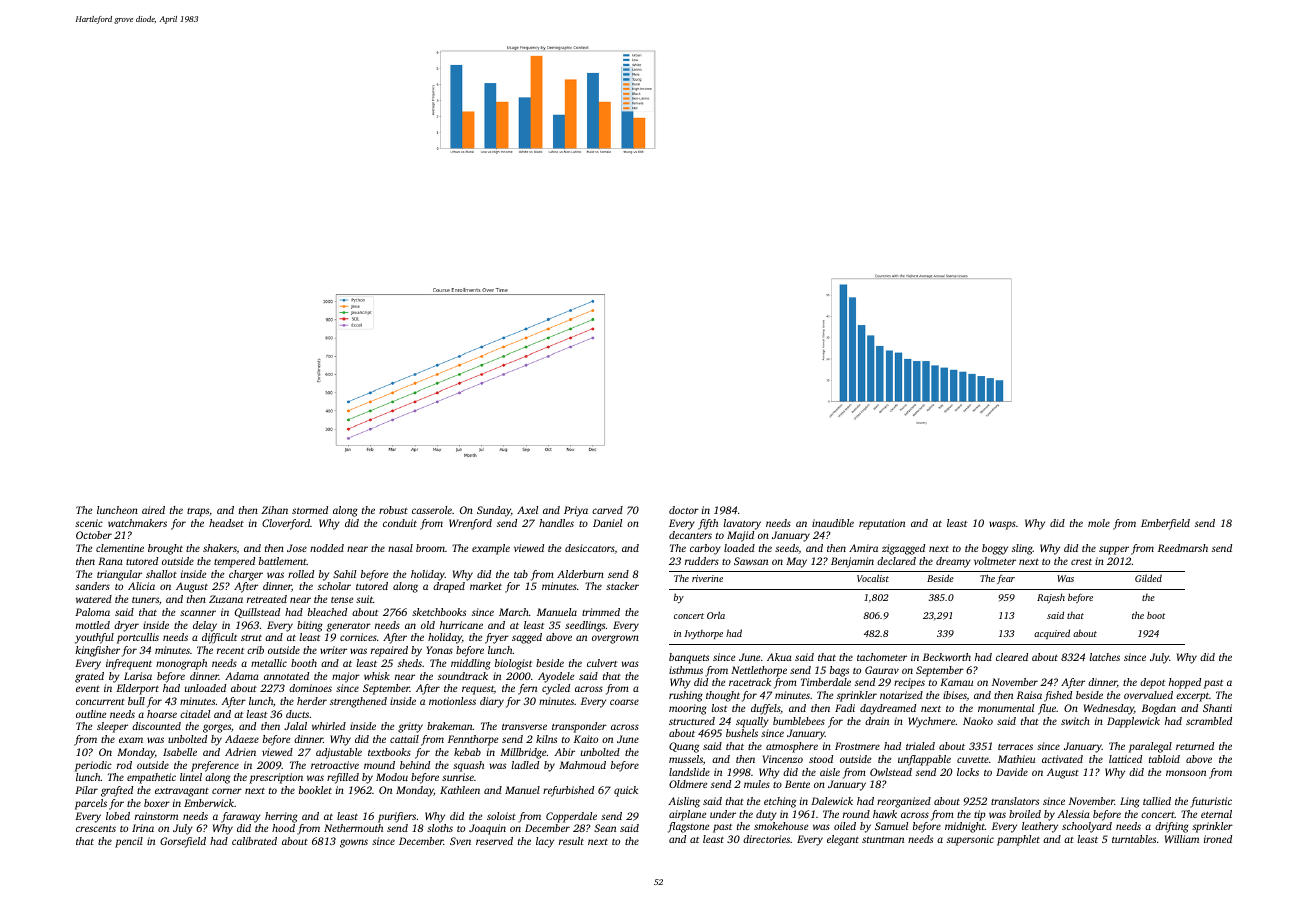 Image resolution: width=1308 pixels, height=924 pixels. Describe the element at coordinates (310, 688) in the screenshot. I see `dominoes` at that location.
